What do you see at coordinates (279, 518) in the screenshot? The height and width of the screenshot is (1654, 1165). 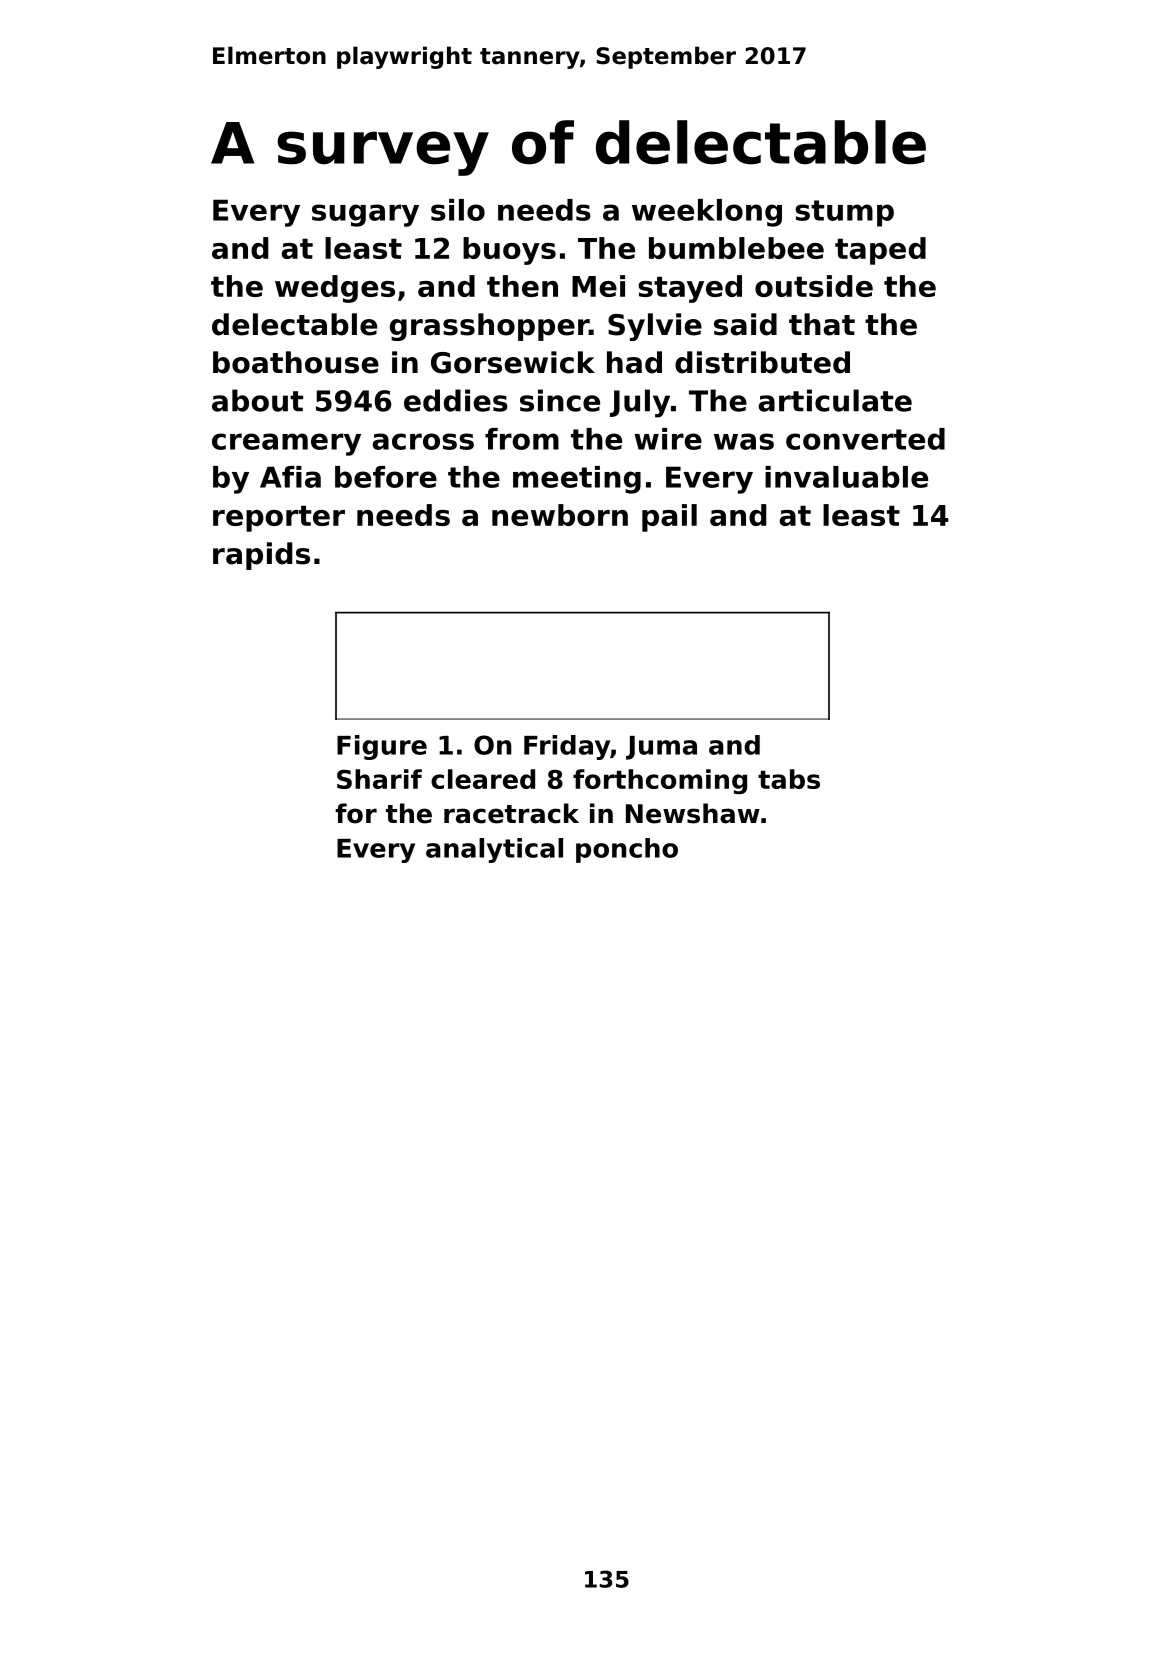 I see `reporter` at bounding box center [279, 518].
